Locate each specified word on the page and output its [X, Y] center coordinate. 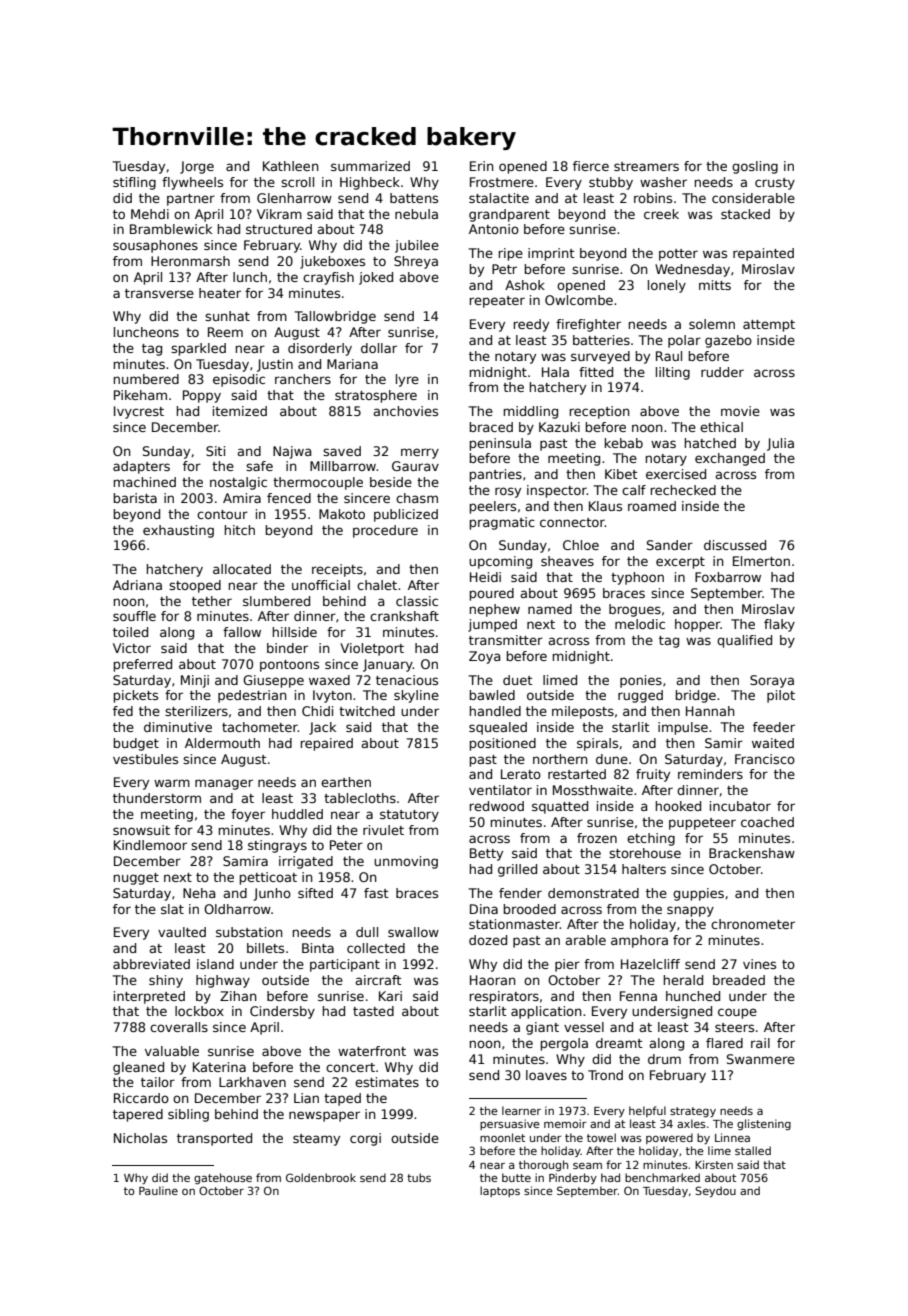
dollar [379, 348]
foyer [248, 815]
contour [222, 514]
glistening [764, 1125]
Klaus [605, 506]
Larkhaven [252, 1082]
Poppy [202, 396]
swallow [413, 932]
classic [417, 601]
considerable [753, 198]
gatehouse [223, 1178]
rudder [722, 372]
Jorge [197, 167]
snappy [690, 911]
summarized [370, 166]
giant [542, 1028]
